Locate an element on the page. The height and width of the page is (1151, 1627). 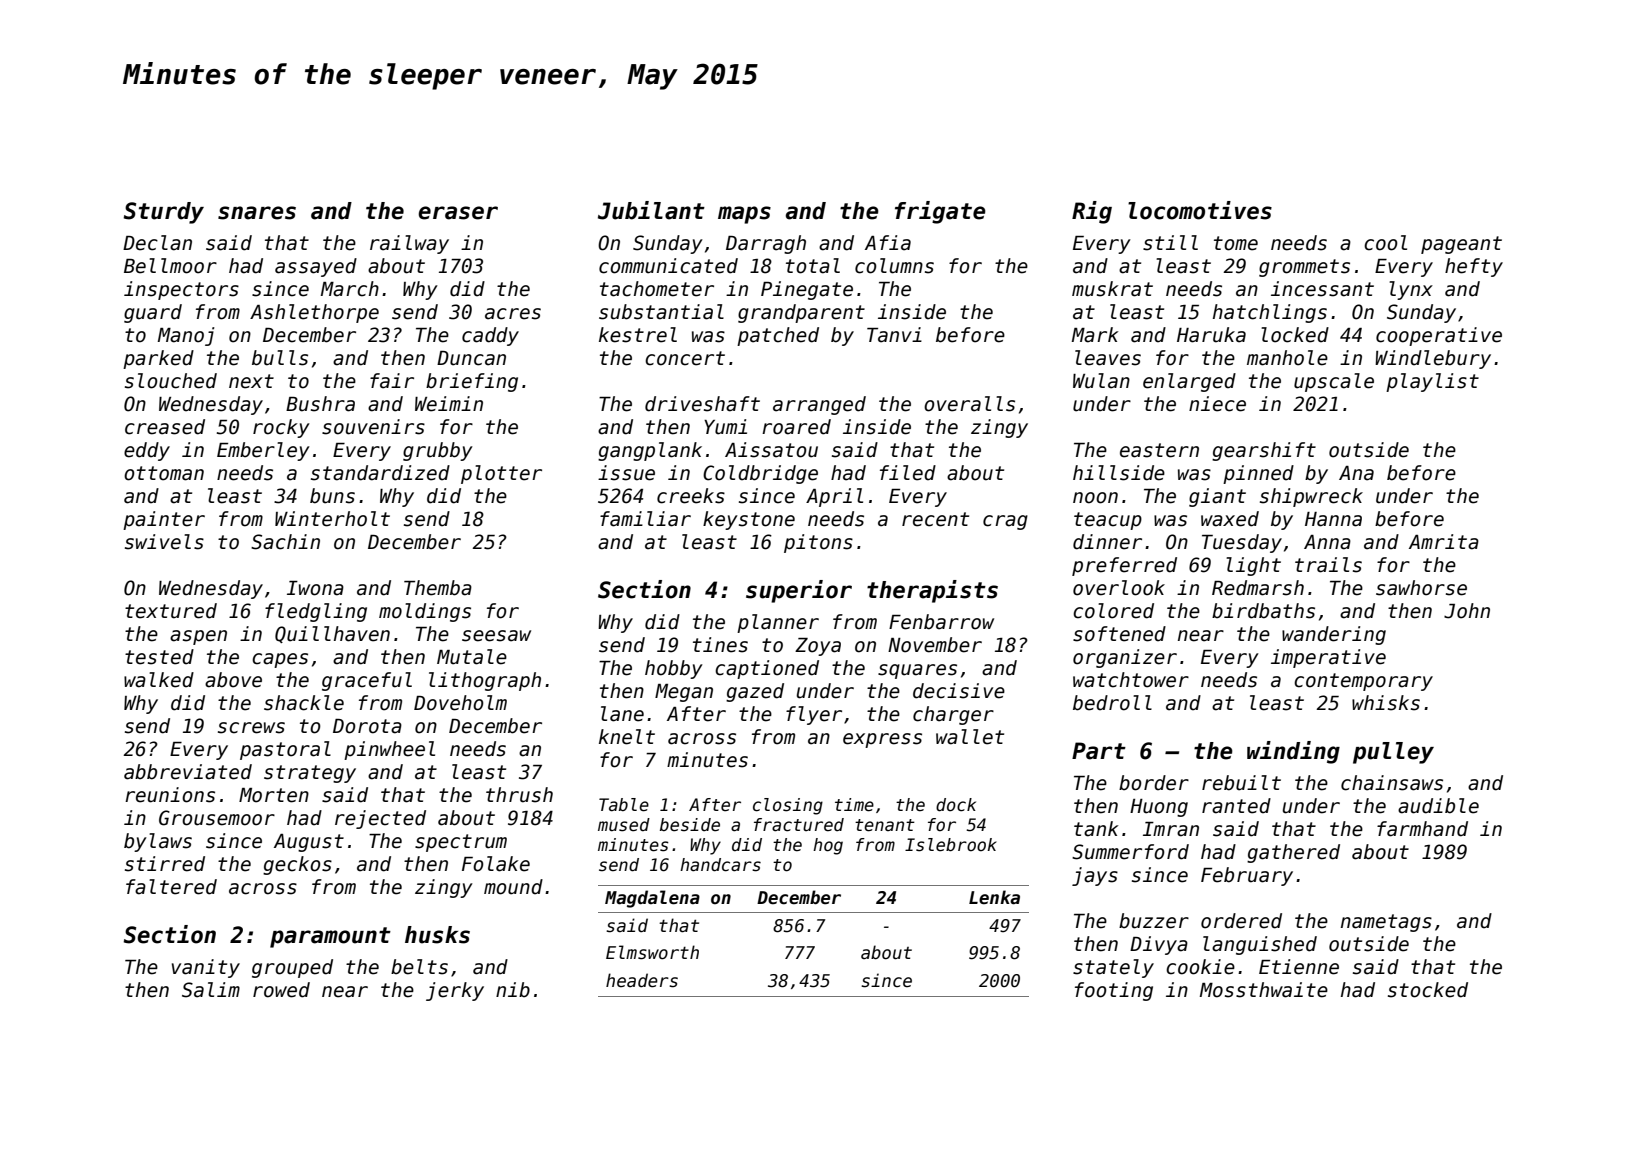
jerky is located at coordinates (455, 991).
